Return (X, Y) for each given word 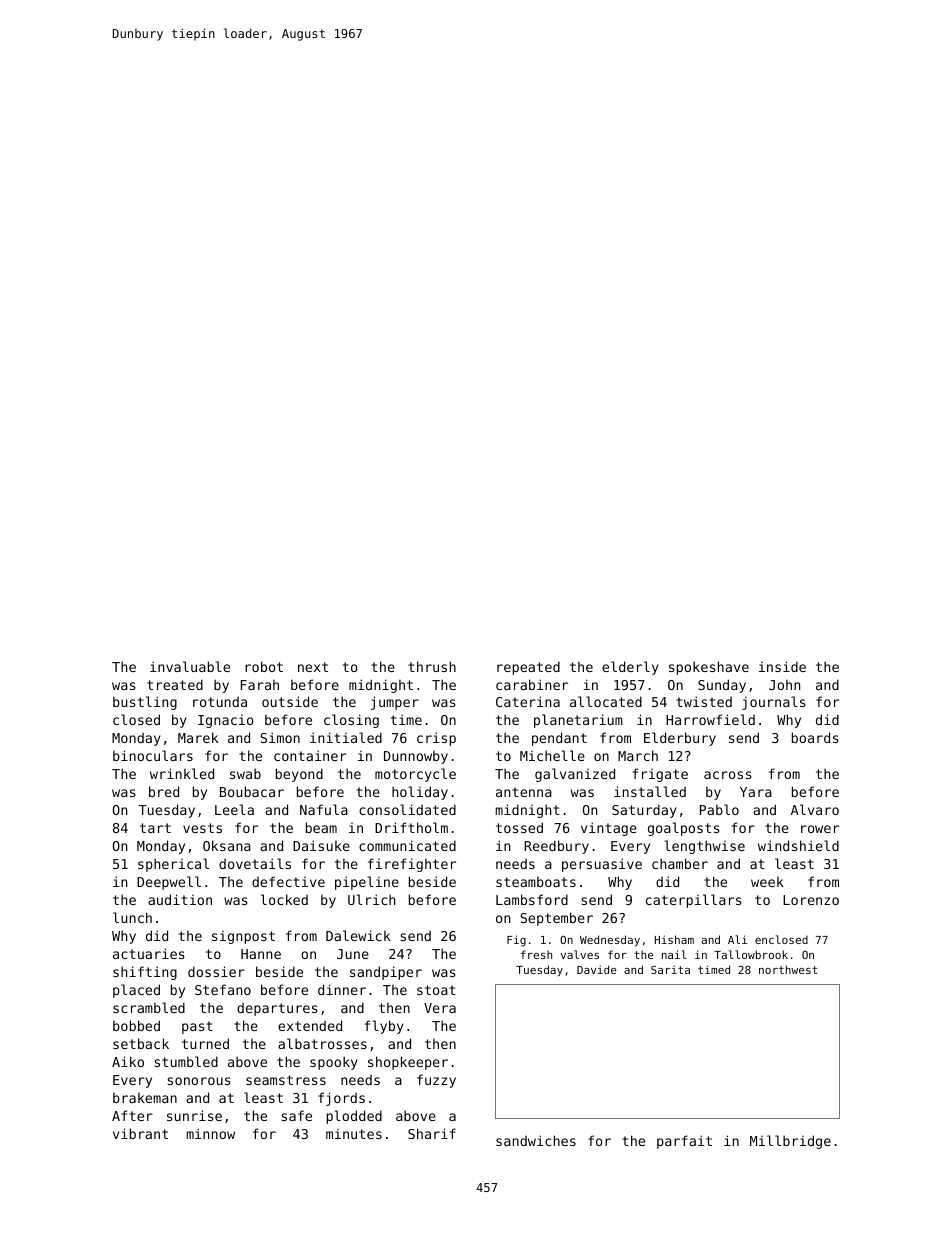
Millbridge (790, 1142)
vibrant (140, 1133)
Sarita (670, 969)
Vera (440, 1008)
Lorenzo (811, 900)
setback (141, 1043)
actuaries (149, 953)
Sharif (432, 1133)
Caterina (528, 701)
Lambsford (532, 899)
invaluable (190, 666)
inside (782, 666)
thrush (432, 666)
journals (774, 703)
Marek (198, 737)
